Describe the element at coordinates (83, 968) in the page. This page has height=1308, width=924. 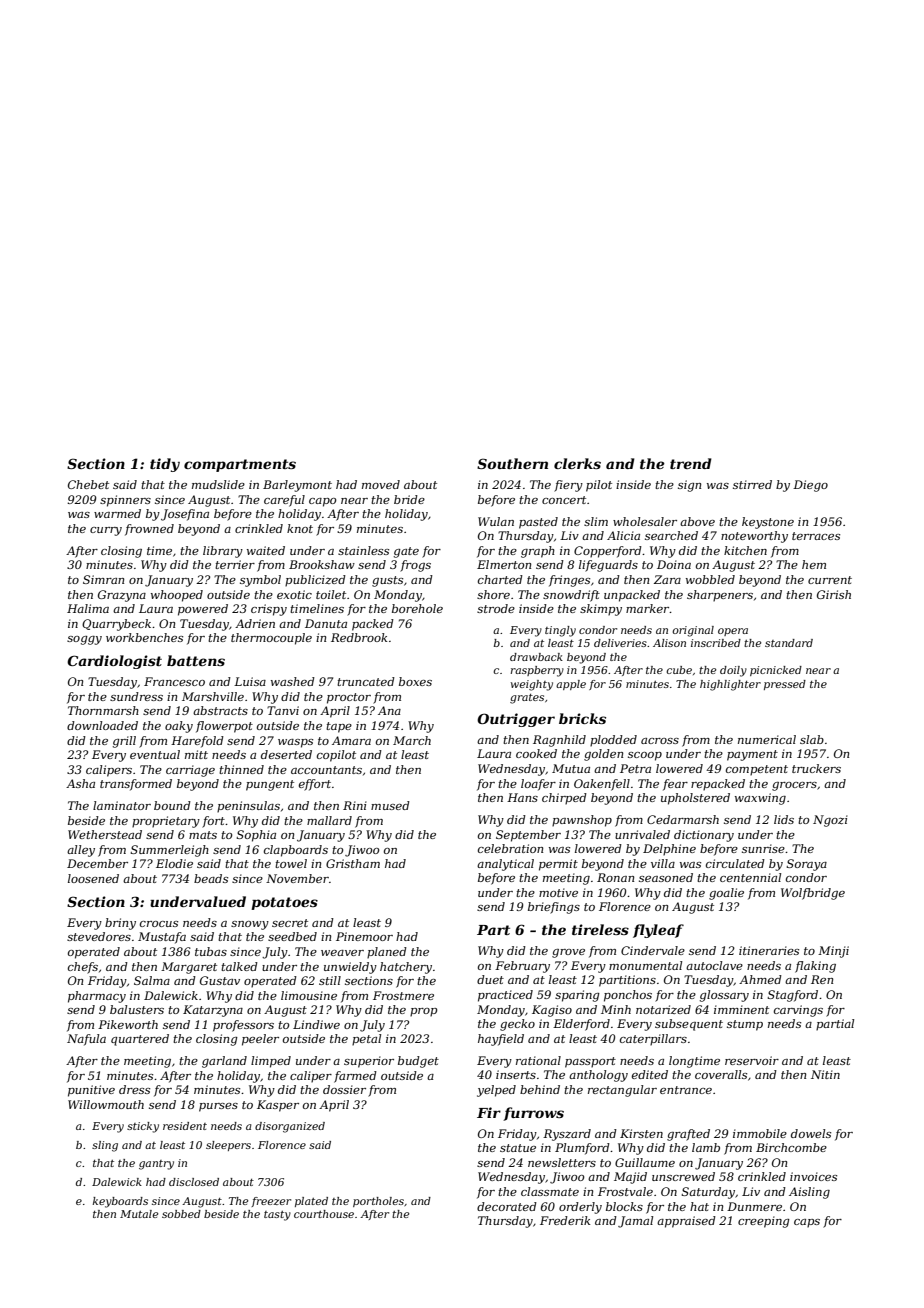
I see `chefs` at that location.
